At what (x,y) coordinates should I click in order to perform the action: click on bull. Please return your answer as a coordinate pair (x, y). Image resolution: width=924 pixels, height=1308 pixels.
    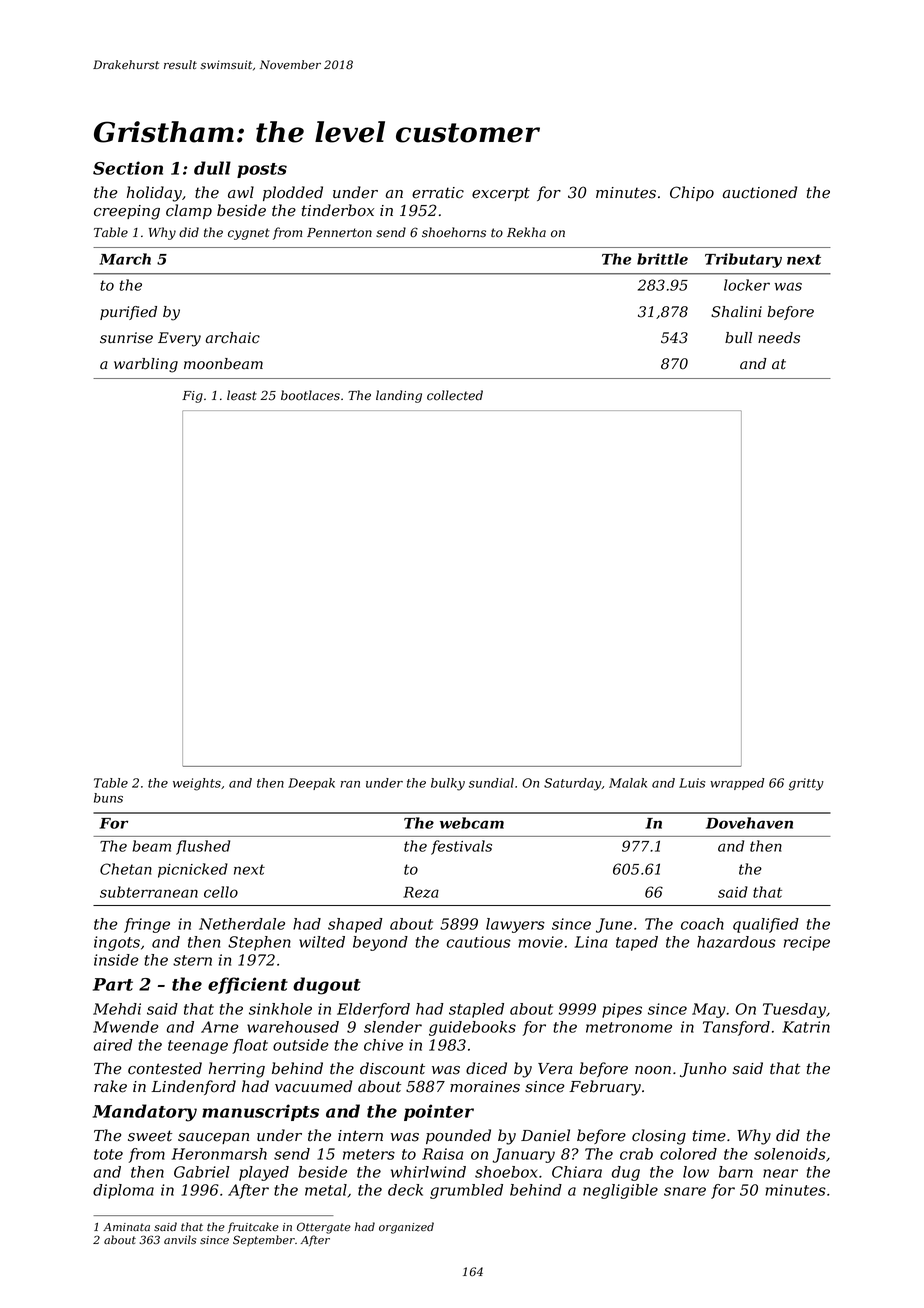
    Looking at the image, I should click on (738, 338).
